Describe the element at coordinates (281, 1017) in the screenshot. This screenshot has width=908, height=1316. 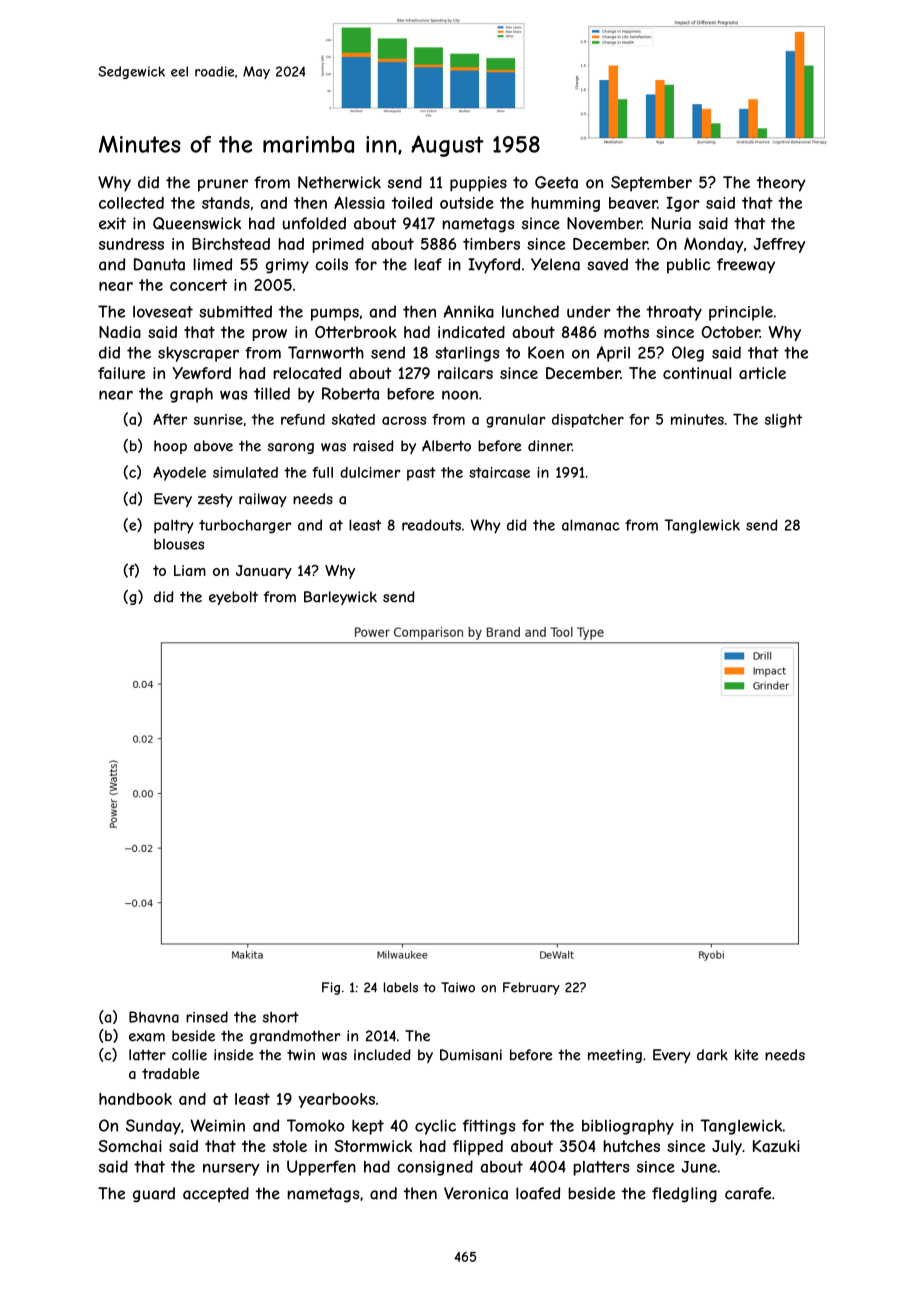
I see `short` at that location.
